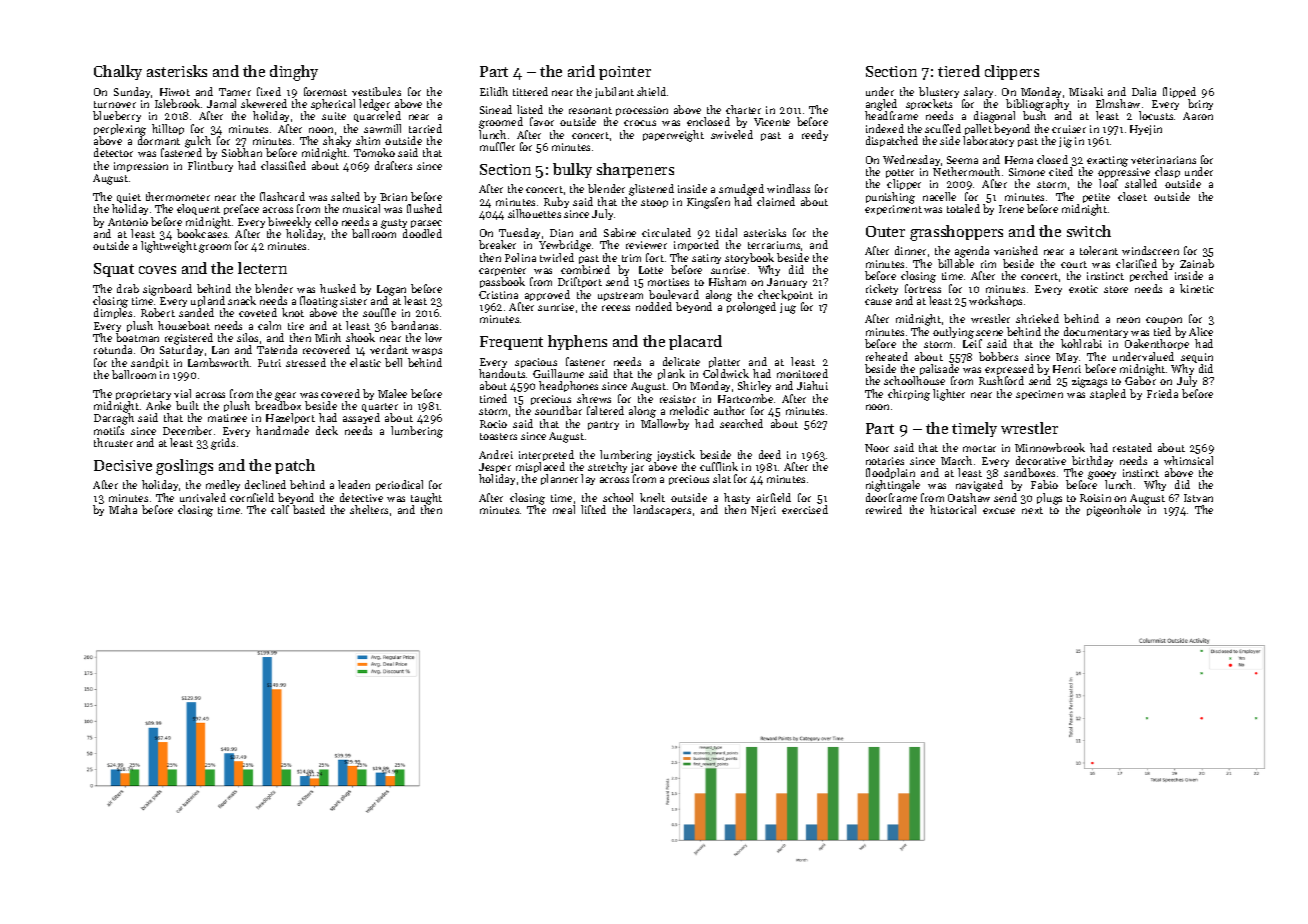 The height and width of the image is (924, 1308). Describe the element at coordinates (1038, 105) in the image. I see `bibliography` at that location.
